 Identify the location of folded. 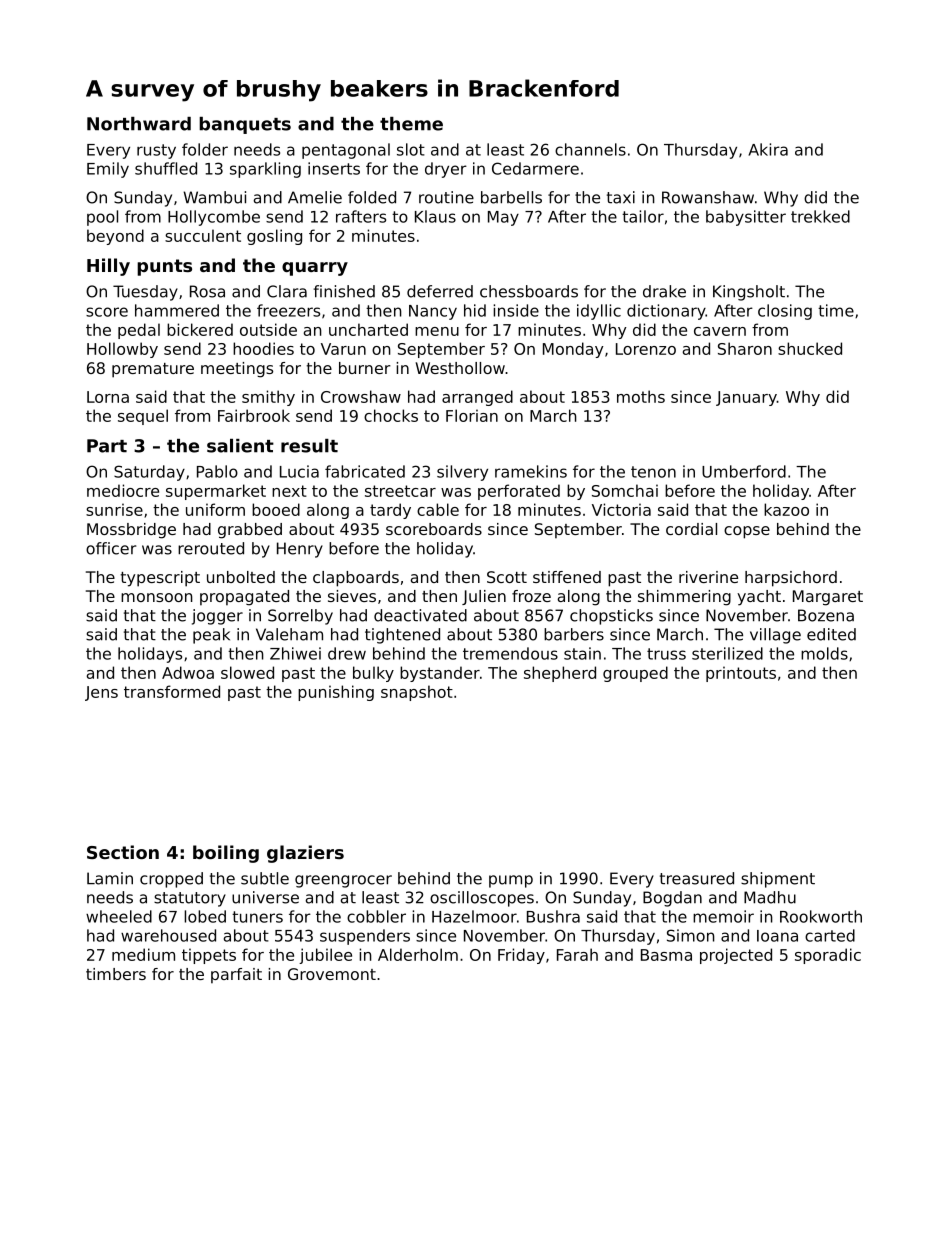
(372, 197).
